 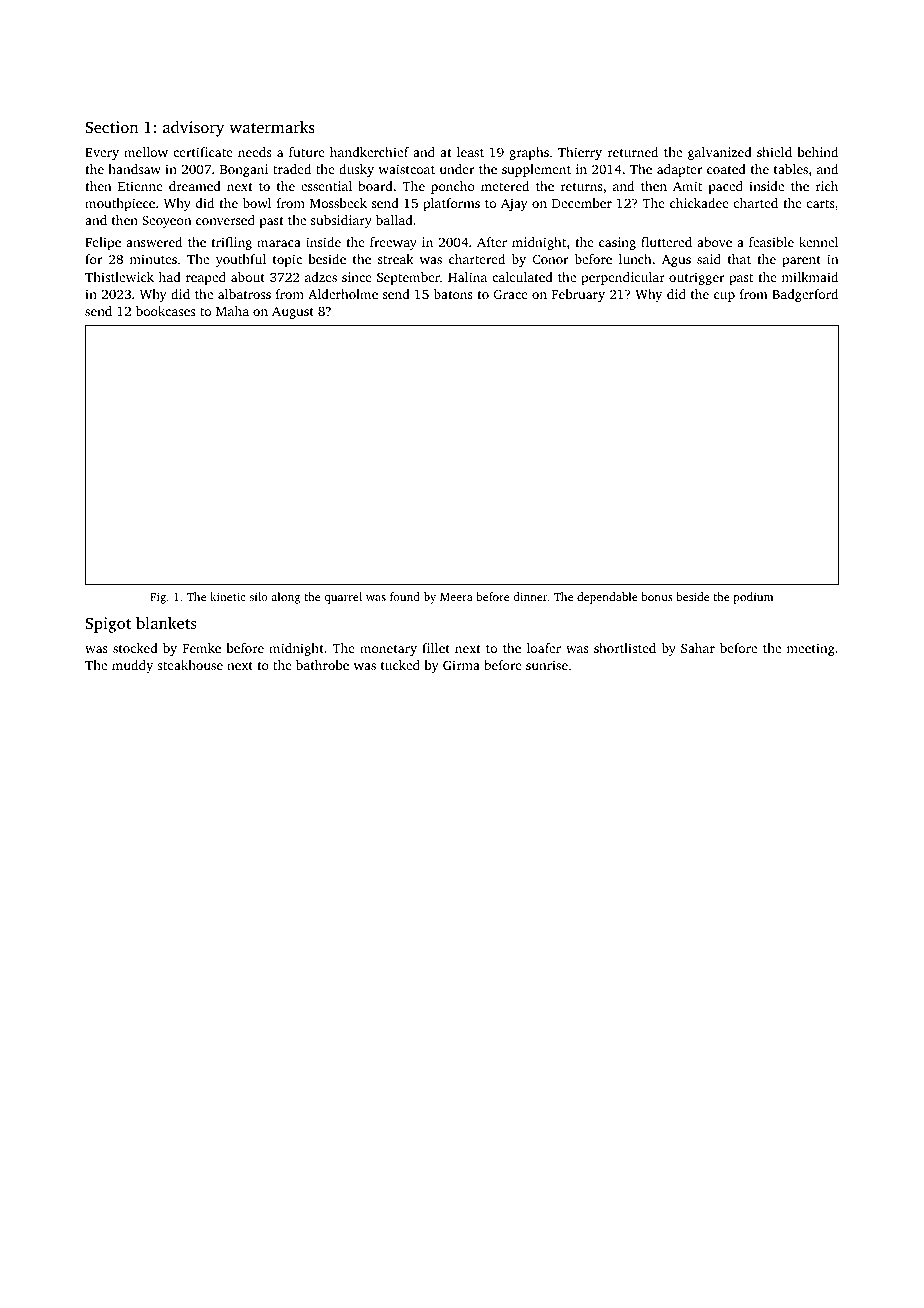 I want to click on outrigger, so click(x=696, y=278).
